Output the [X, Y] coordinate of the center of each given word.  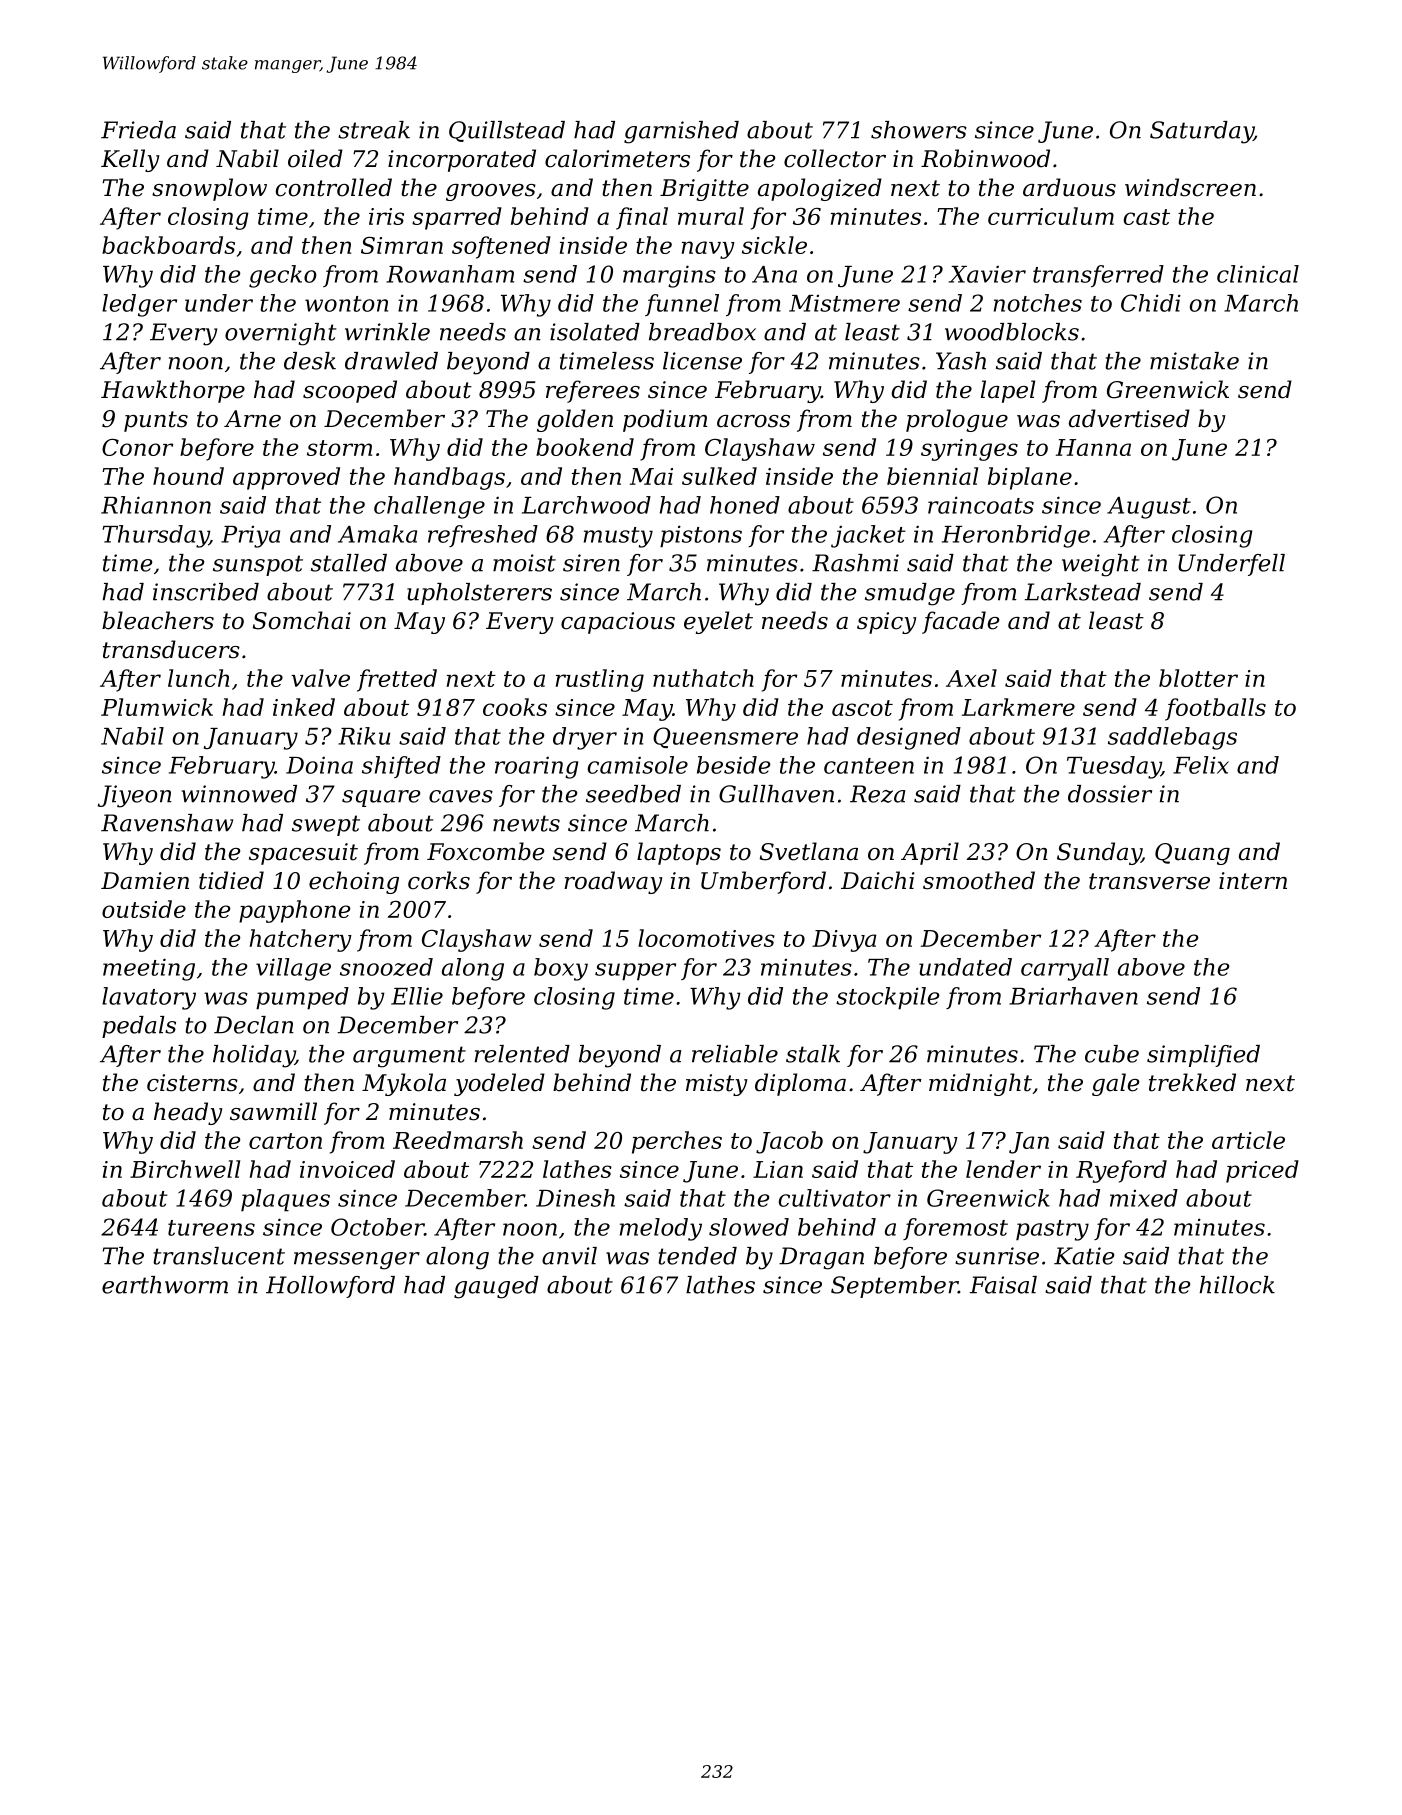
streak [374, 130]
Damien [145, 881]
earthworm [165, 1285]
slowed [749, 1227]
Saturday [1202, 132]
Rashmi [855, 563]
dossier [1110, 794]
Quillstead [507, 131]
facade [960, 622]
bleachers [158, 620]
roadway [613, 882]
